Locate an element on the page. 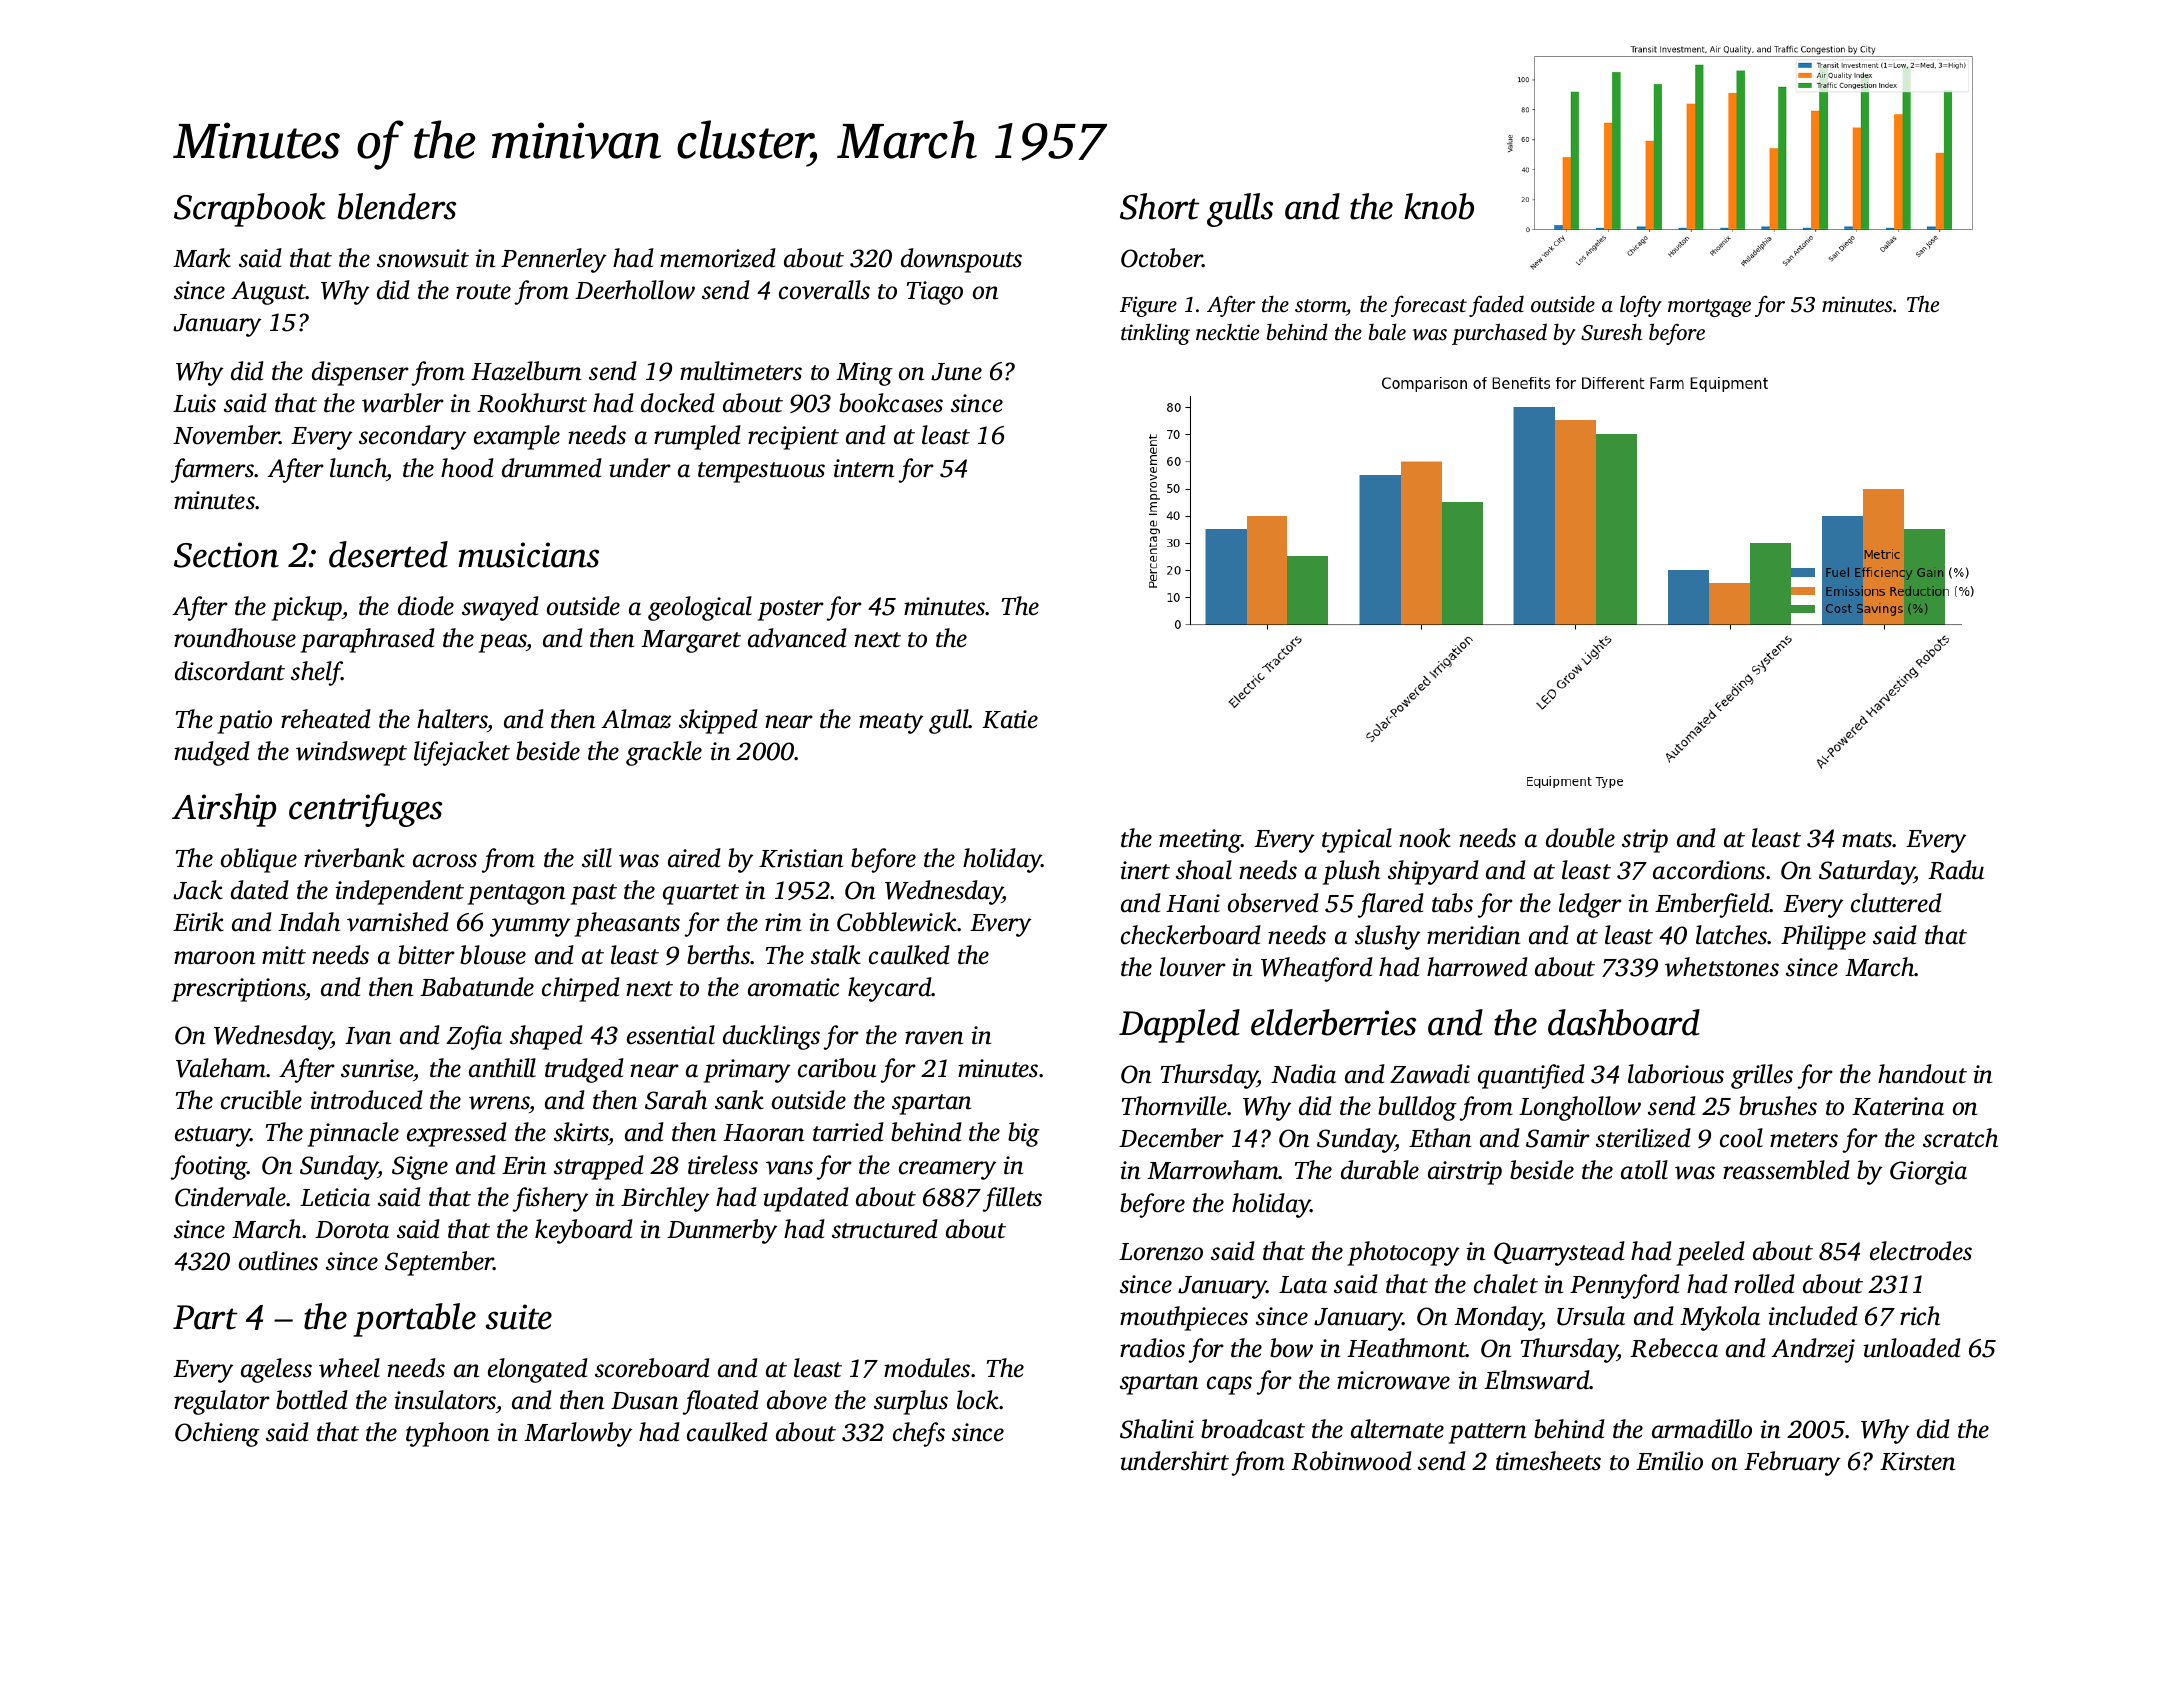  meaty is located at coordinates (891, 723).
